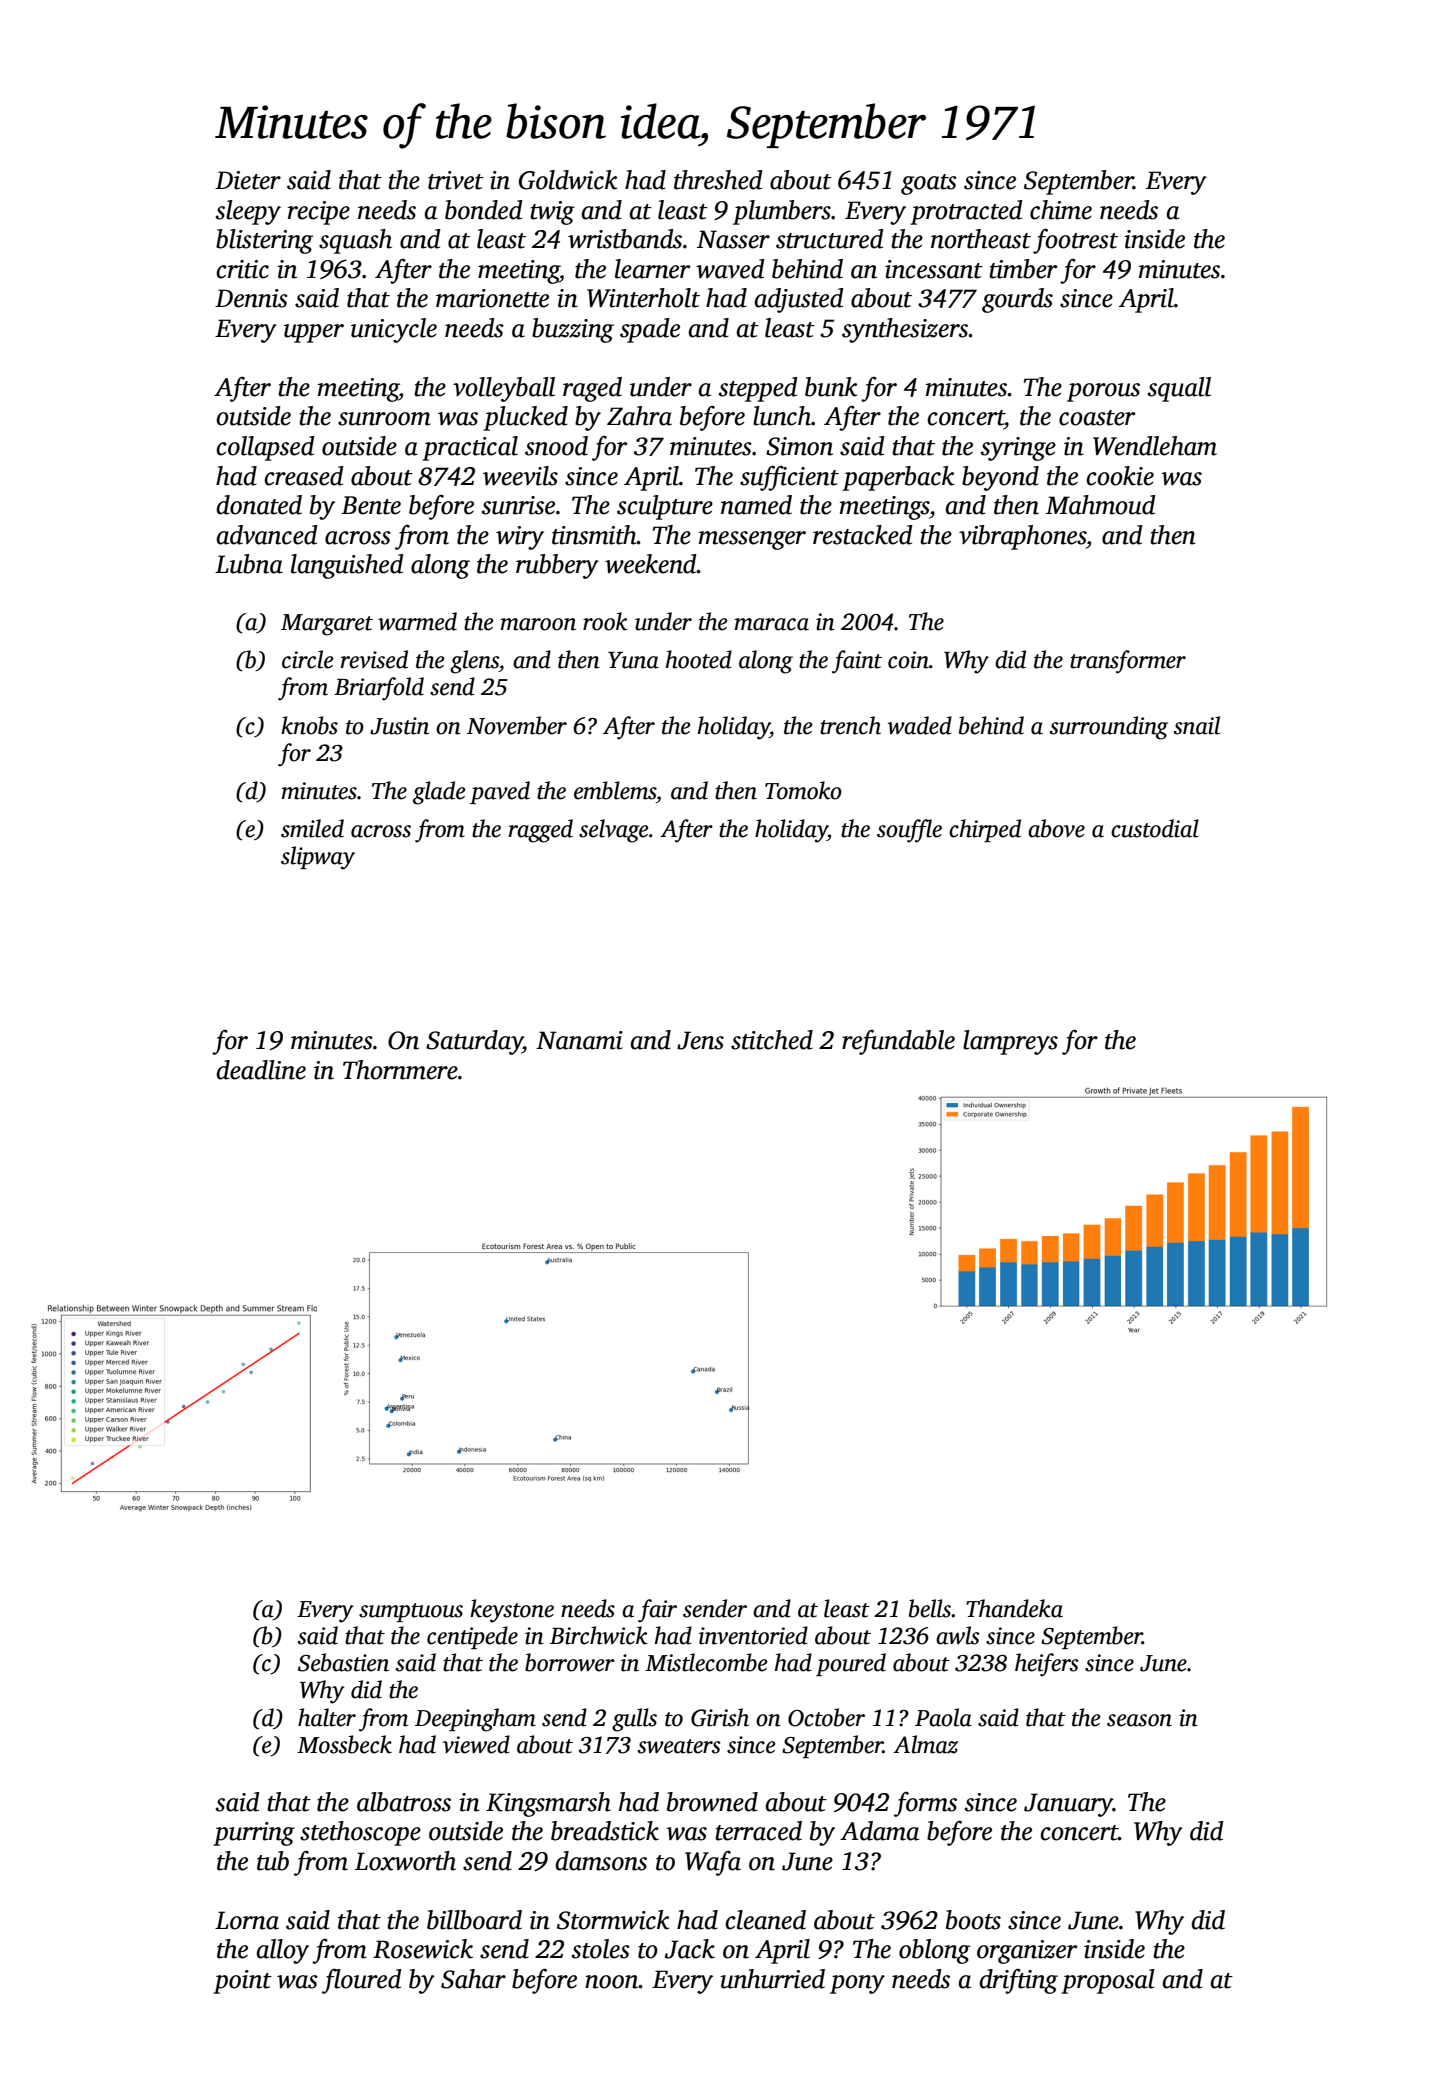 The image size is (1450, 2100). Describe the element at coordinates (1018, 1981) in the image. I see `drifting` at that location.
